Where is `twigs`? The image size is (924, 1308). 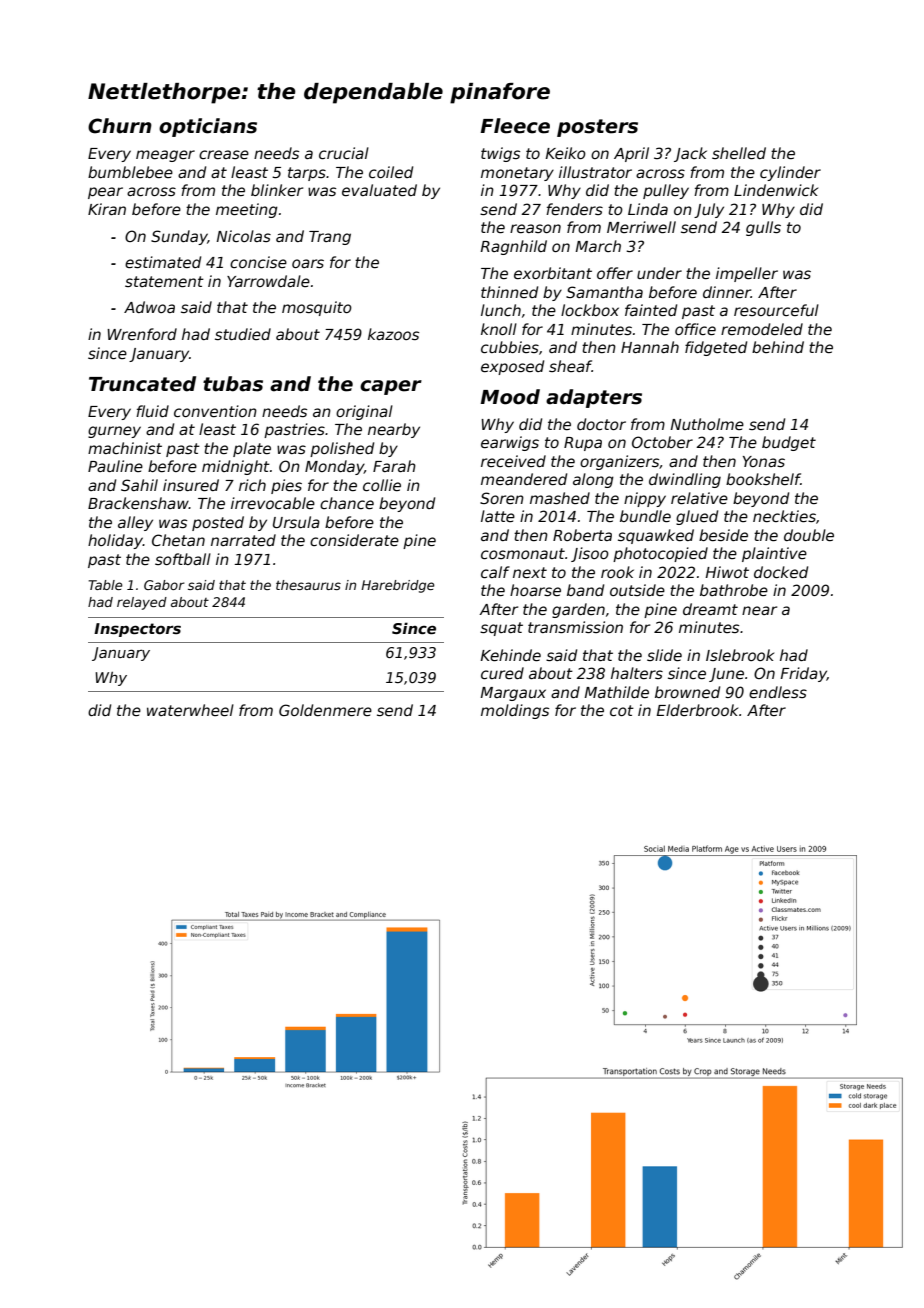 twigs is located at coordinates (500, 154).
